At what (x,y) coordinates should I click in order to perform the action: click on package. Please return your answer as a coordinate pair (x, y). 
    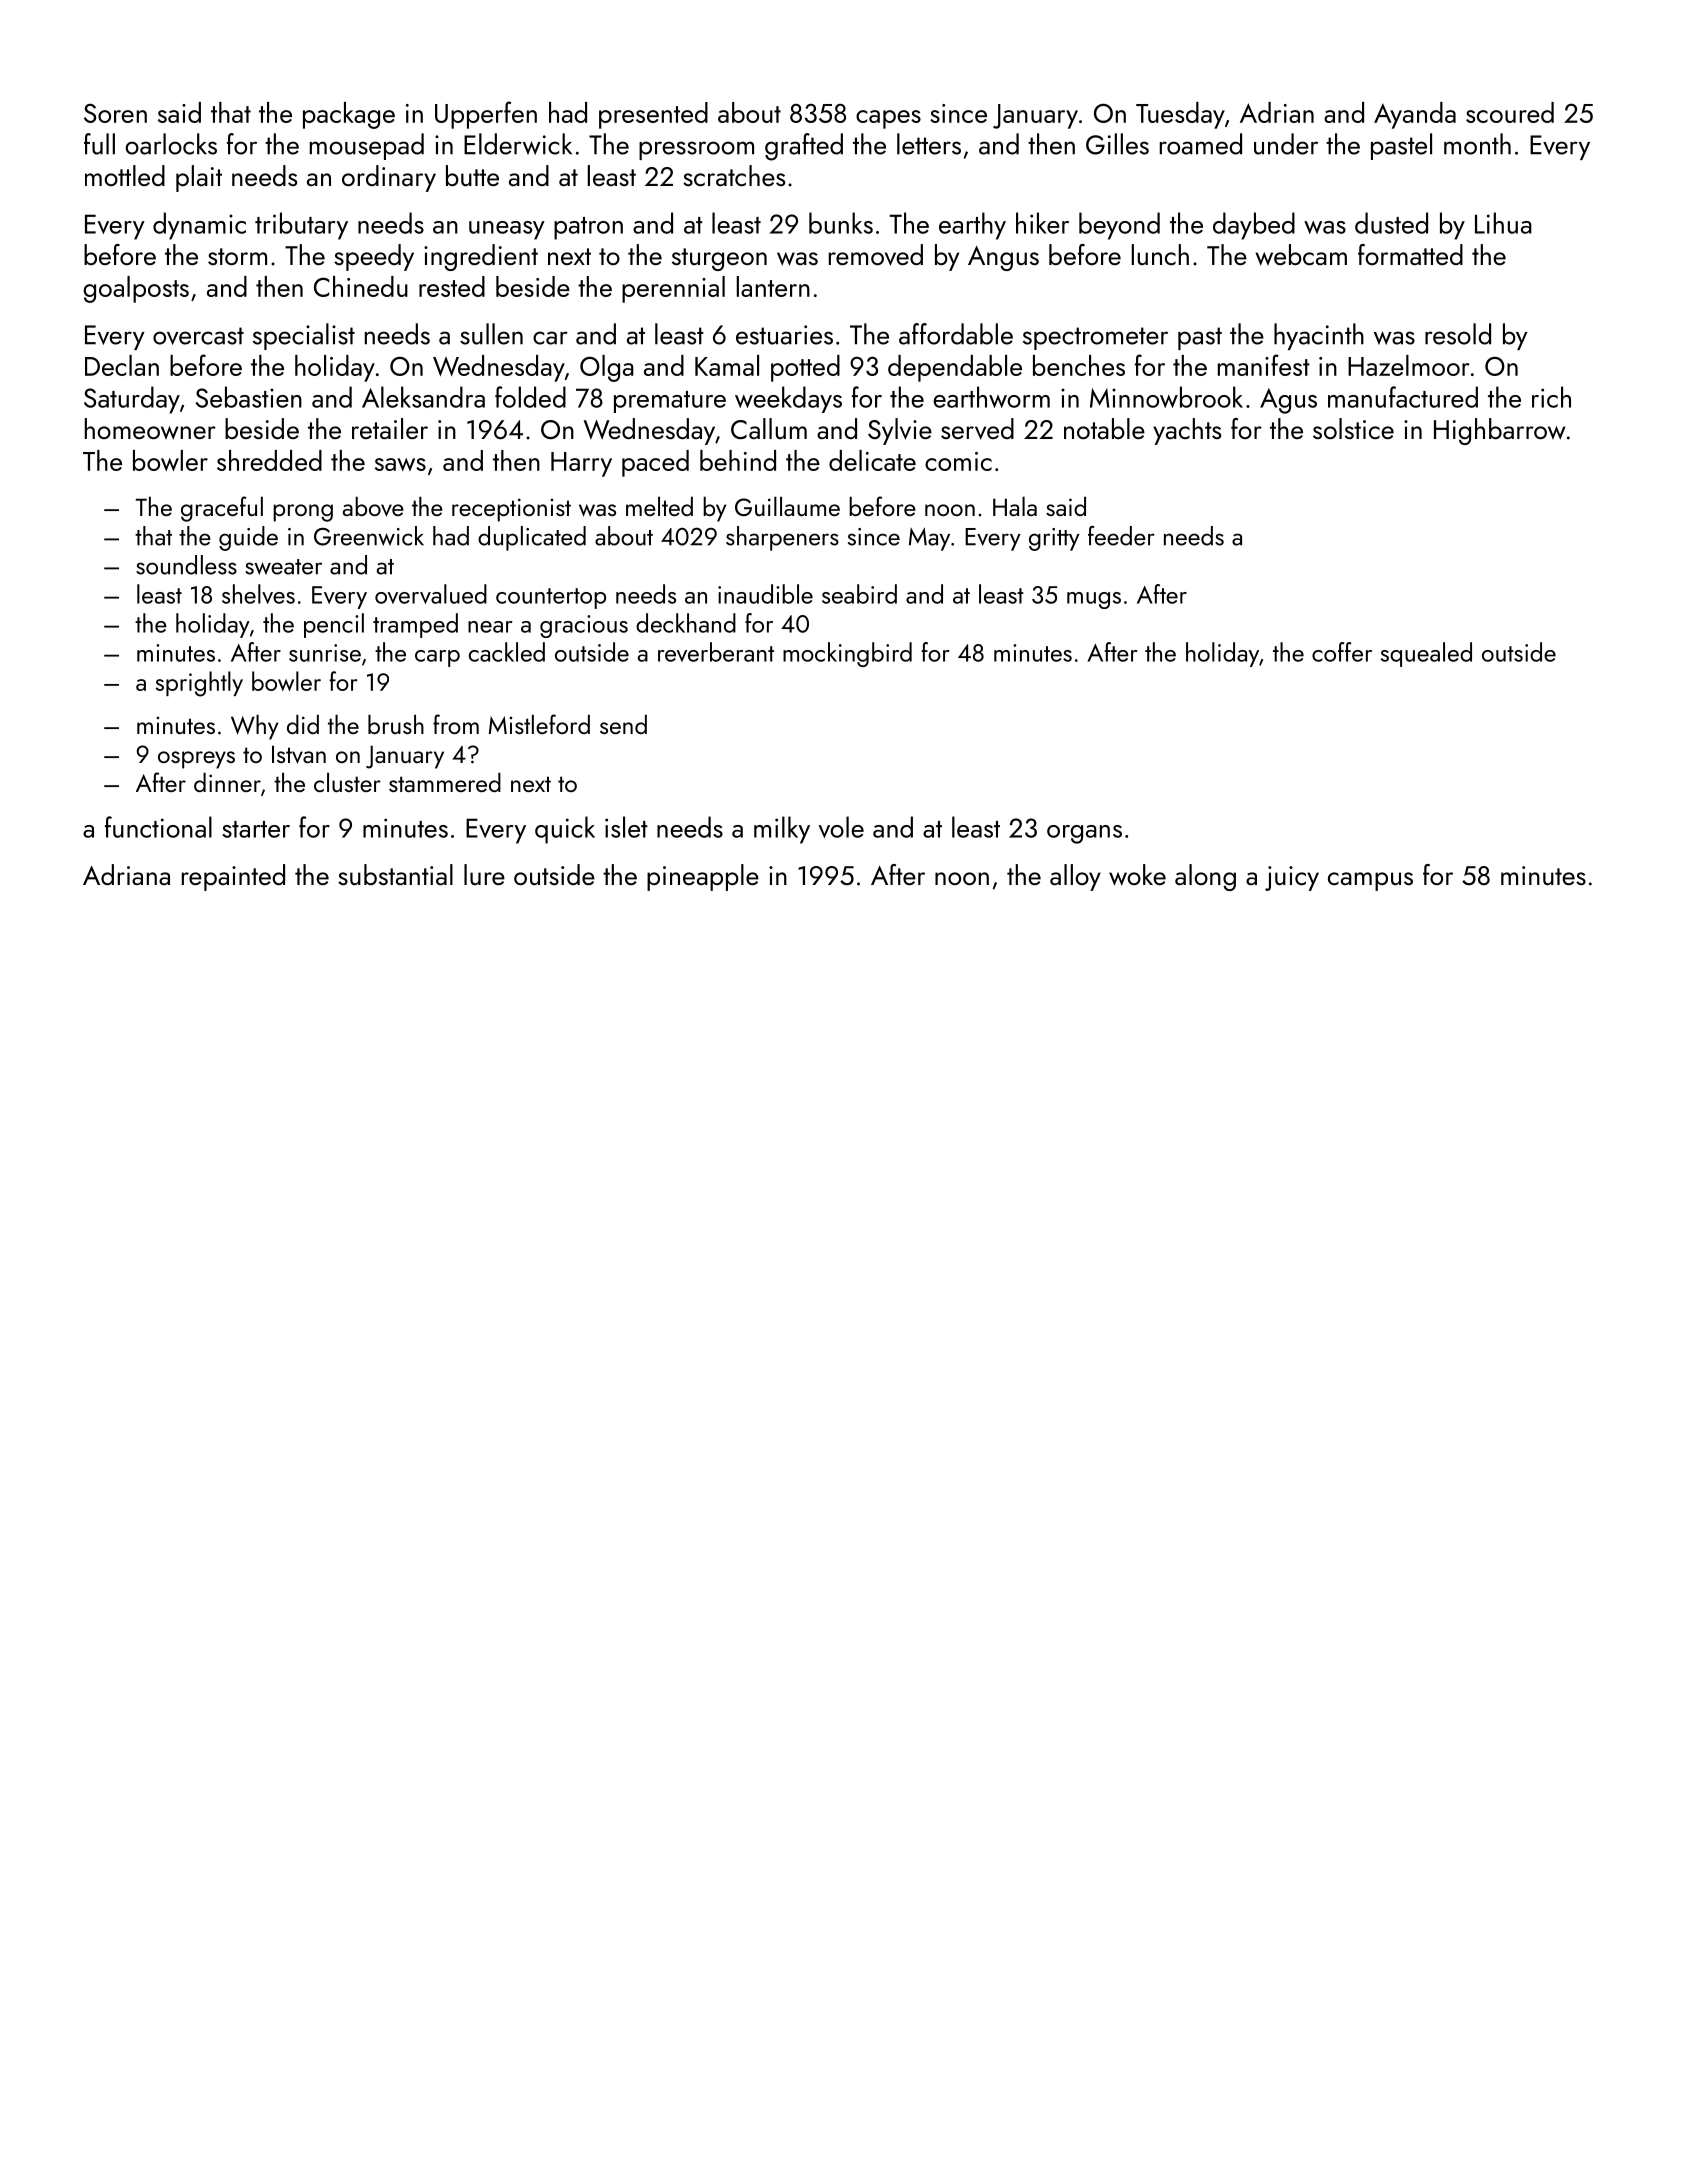
    Looking at the image, I should click on (349, 115).
